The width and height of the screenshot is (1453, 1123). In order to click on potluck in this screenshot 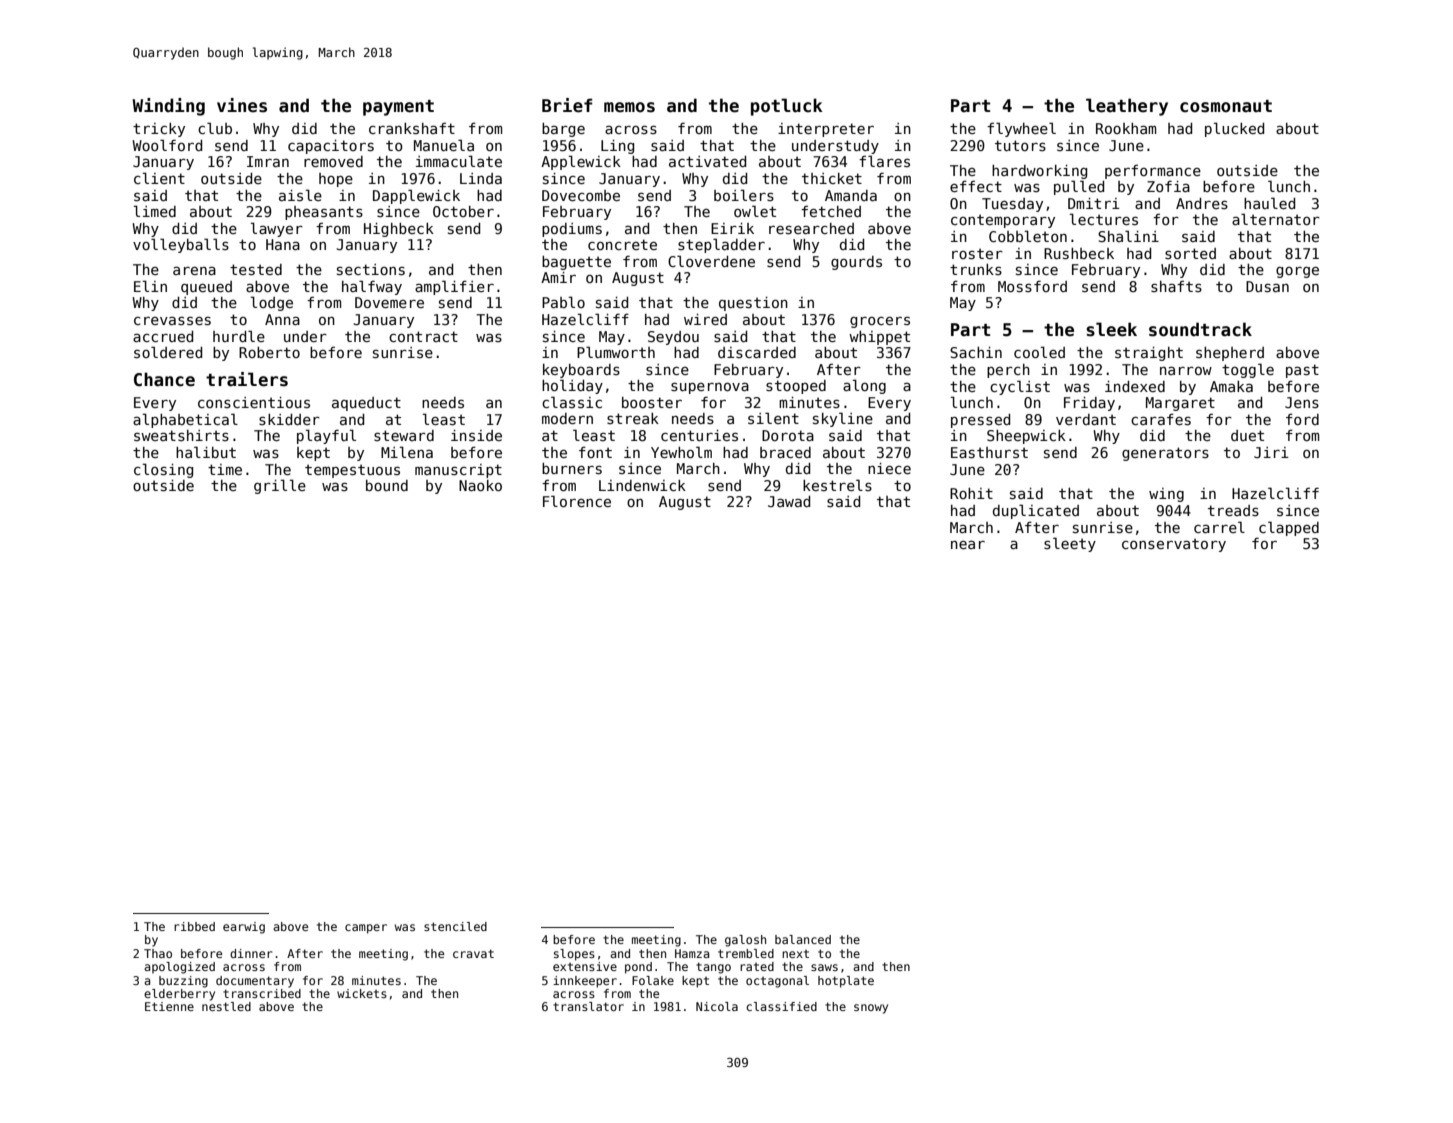, I will do `click(787, 107)`.
